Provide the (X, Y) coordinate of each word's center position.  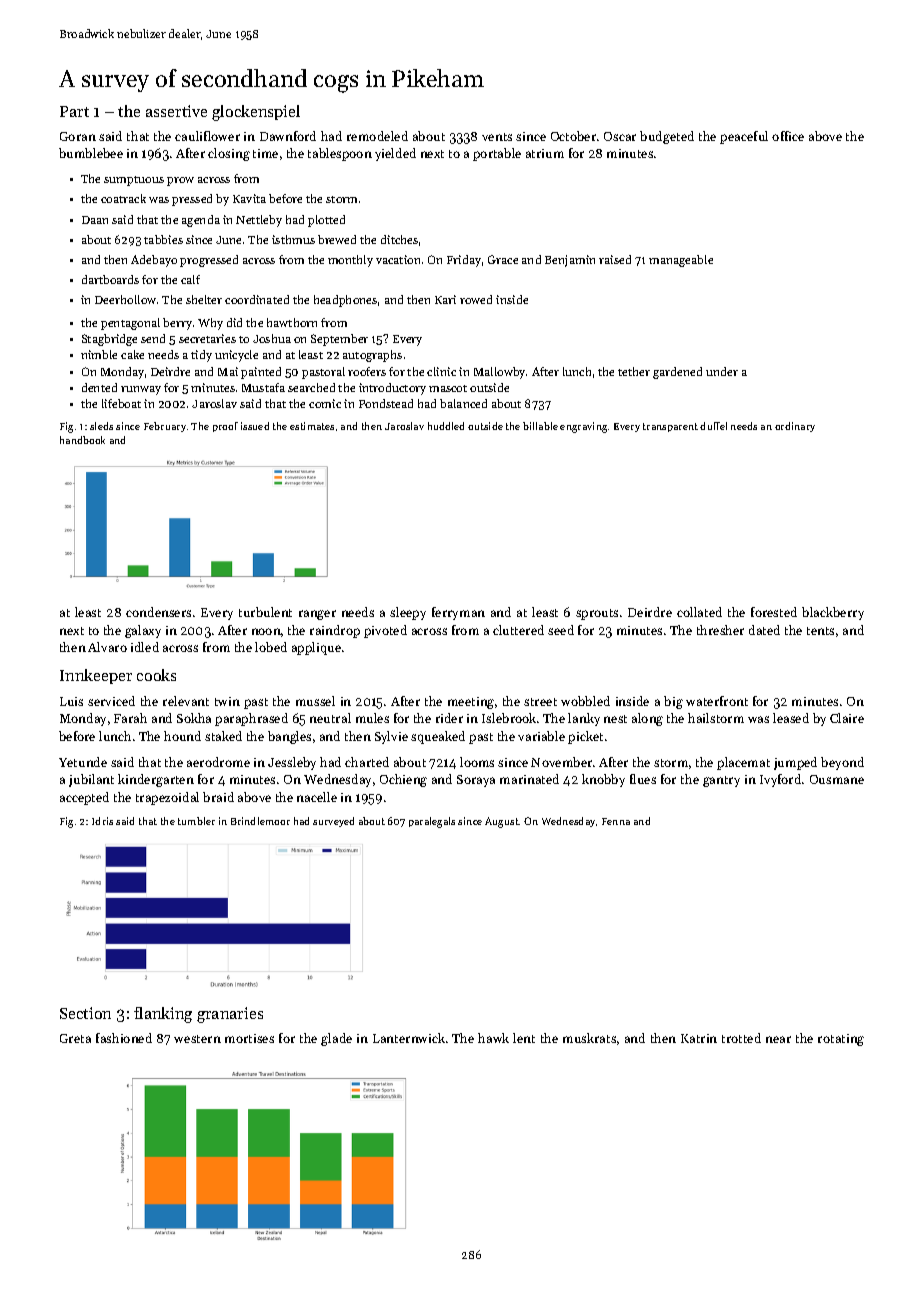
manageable (681, 261)
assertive (176, 111)
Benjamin (570, 261)
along (647, 719)
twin (227, 701)
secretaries (207, 338)
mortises (249, 1038)
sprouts (597, 614)
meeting (471, 703)
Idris (102, 821)
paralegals (432, 822)
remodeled (377, 136)
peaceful (744, 137)
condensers (158, 612)
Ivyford (780, 780)
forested (774, 612)
